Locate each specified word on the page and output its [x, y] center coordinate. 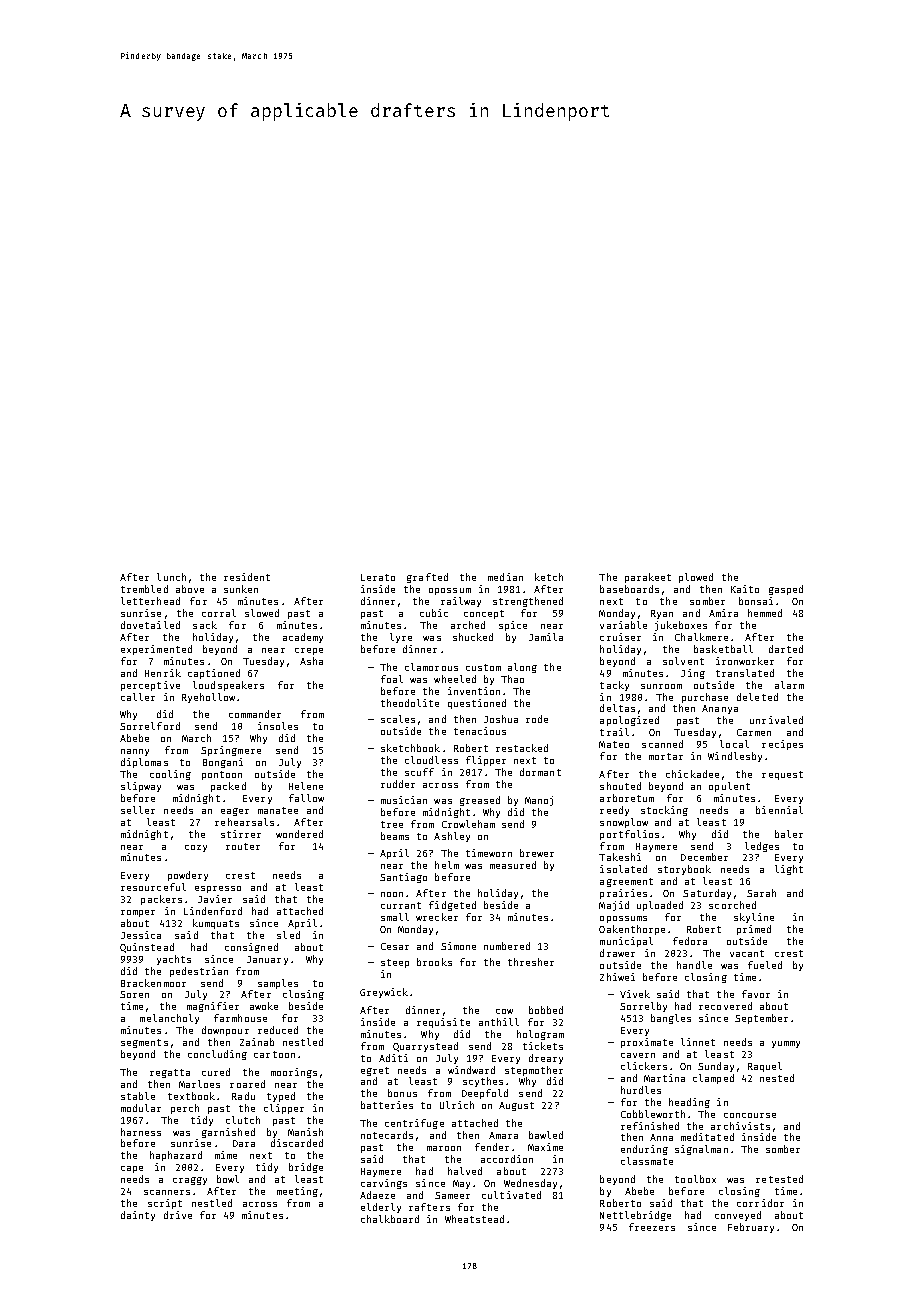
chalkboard [390, 1219]
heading [689, 1103]
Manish [305, 1132]
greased [480, 801]
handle [694, 965]
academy [303, 638]
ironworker [745, 661]
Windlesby [735, 757]
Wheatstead [474, 1219]
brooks [434, 962]
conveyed [738, 1216]
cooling [170, 775]
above [190, 589]
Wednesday [530, 1184]
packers [161, 900]
